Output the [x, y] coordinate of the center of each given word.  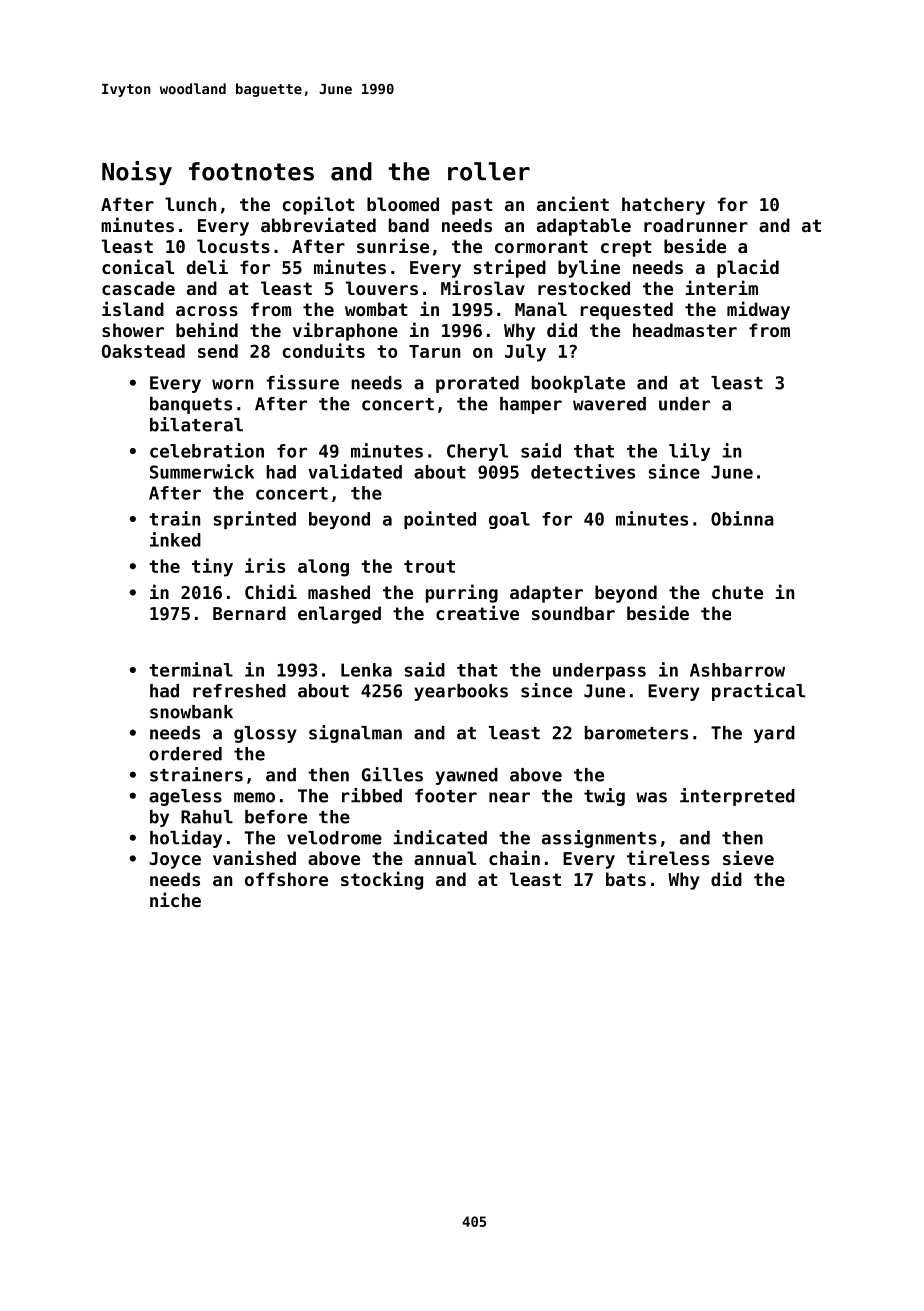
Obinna [742, 518]
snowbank [191, 712]
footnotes [251, 171]
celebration [207, 450]
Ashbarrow [737, 670]
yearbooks [461, 692]
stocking [382, 880]
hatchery [663, 206]
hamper [531, 405]
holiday [186, 839]
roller [489, 171]
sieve [748, 857]
